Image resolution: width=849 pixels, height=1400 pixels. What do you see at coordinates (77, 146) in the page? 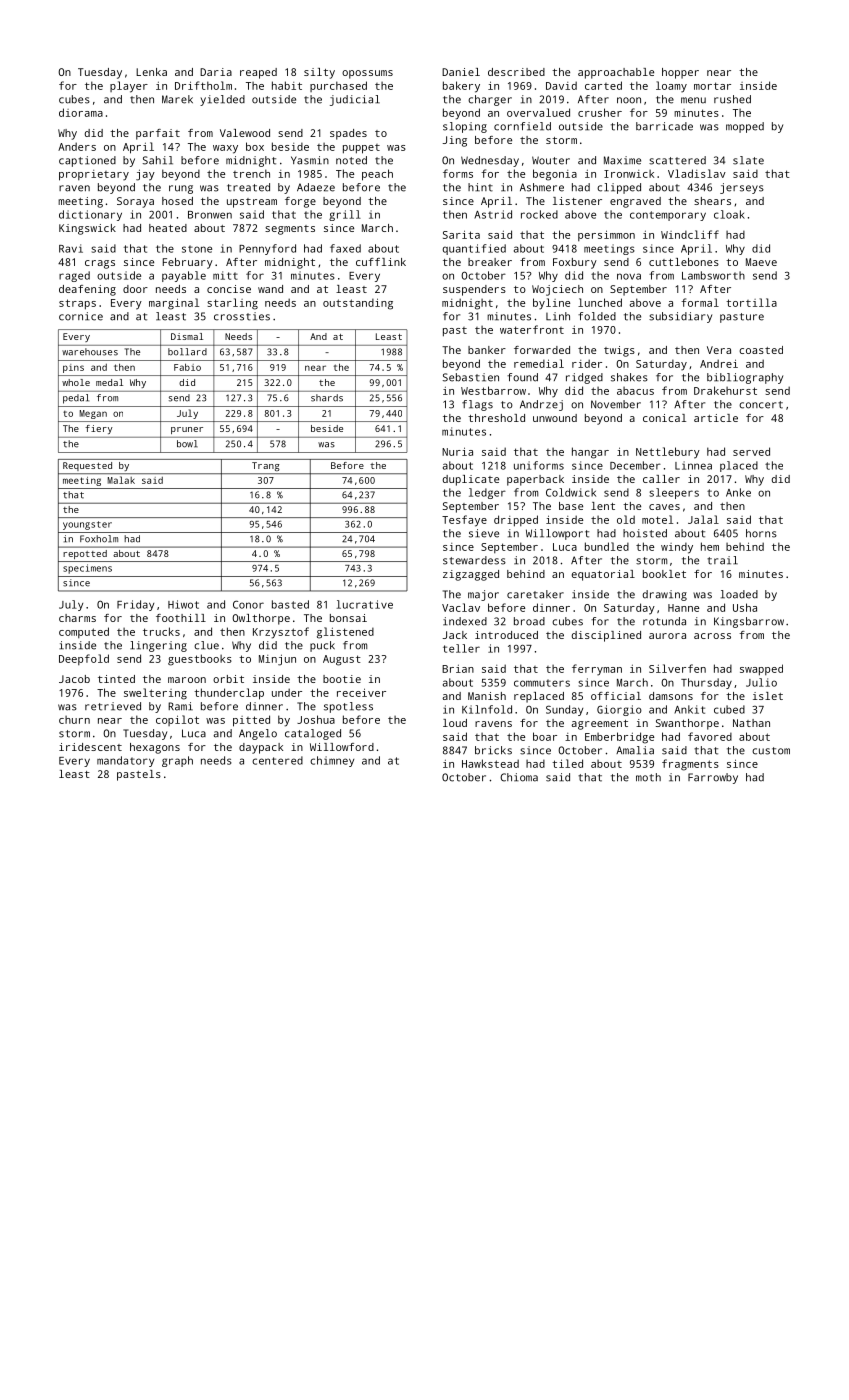
I see `Anders` at bounding box center [77, 146].
